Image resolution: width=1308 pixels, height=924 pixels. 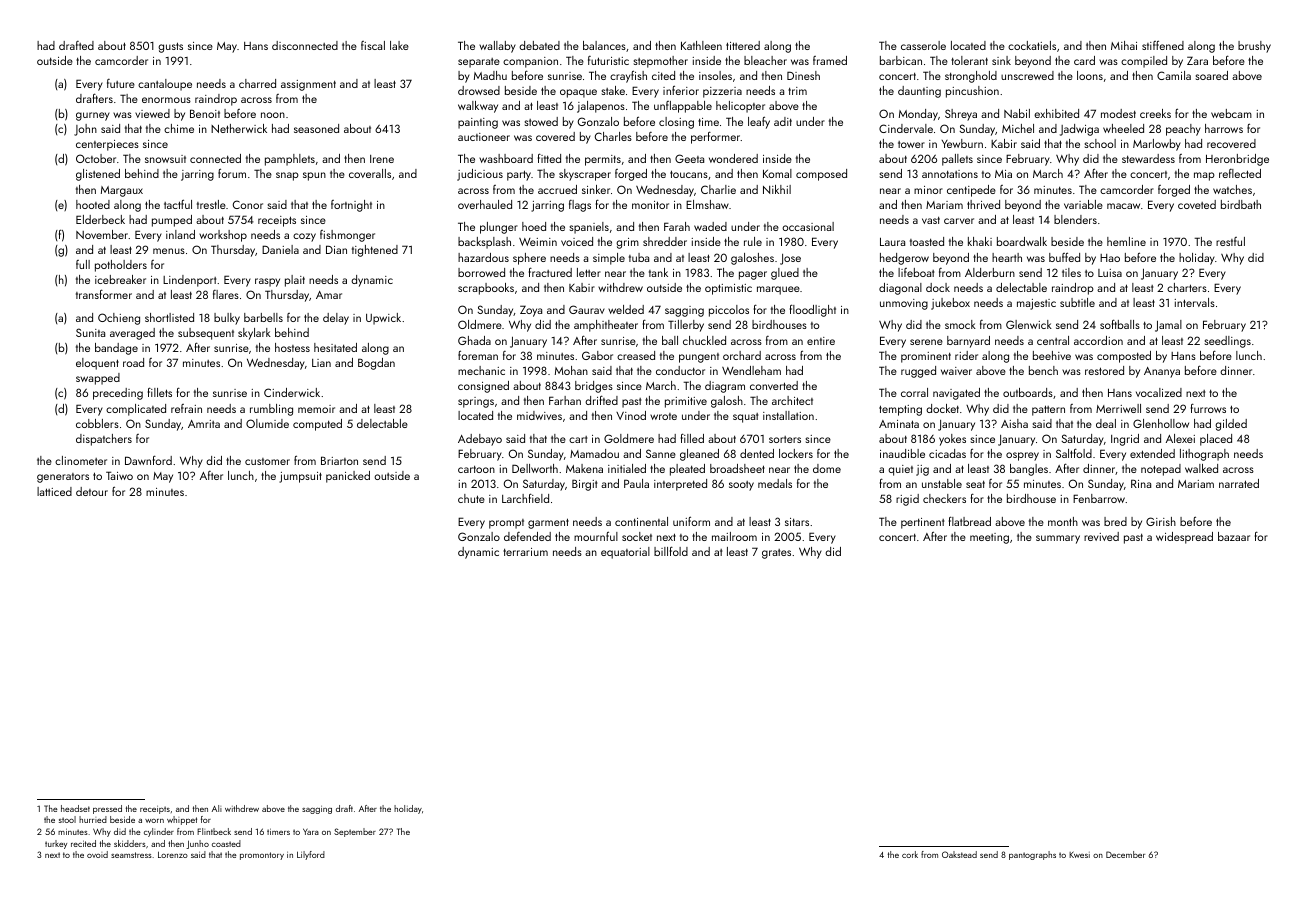 I want to click on Mihai, so click(x=1124, y=45).
